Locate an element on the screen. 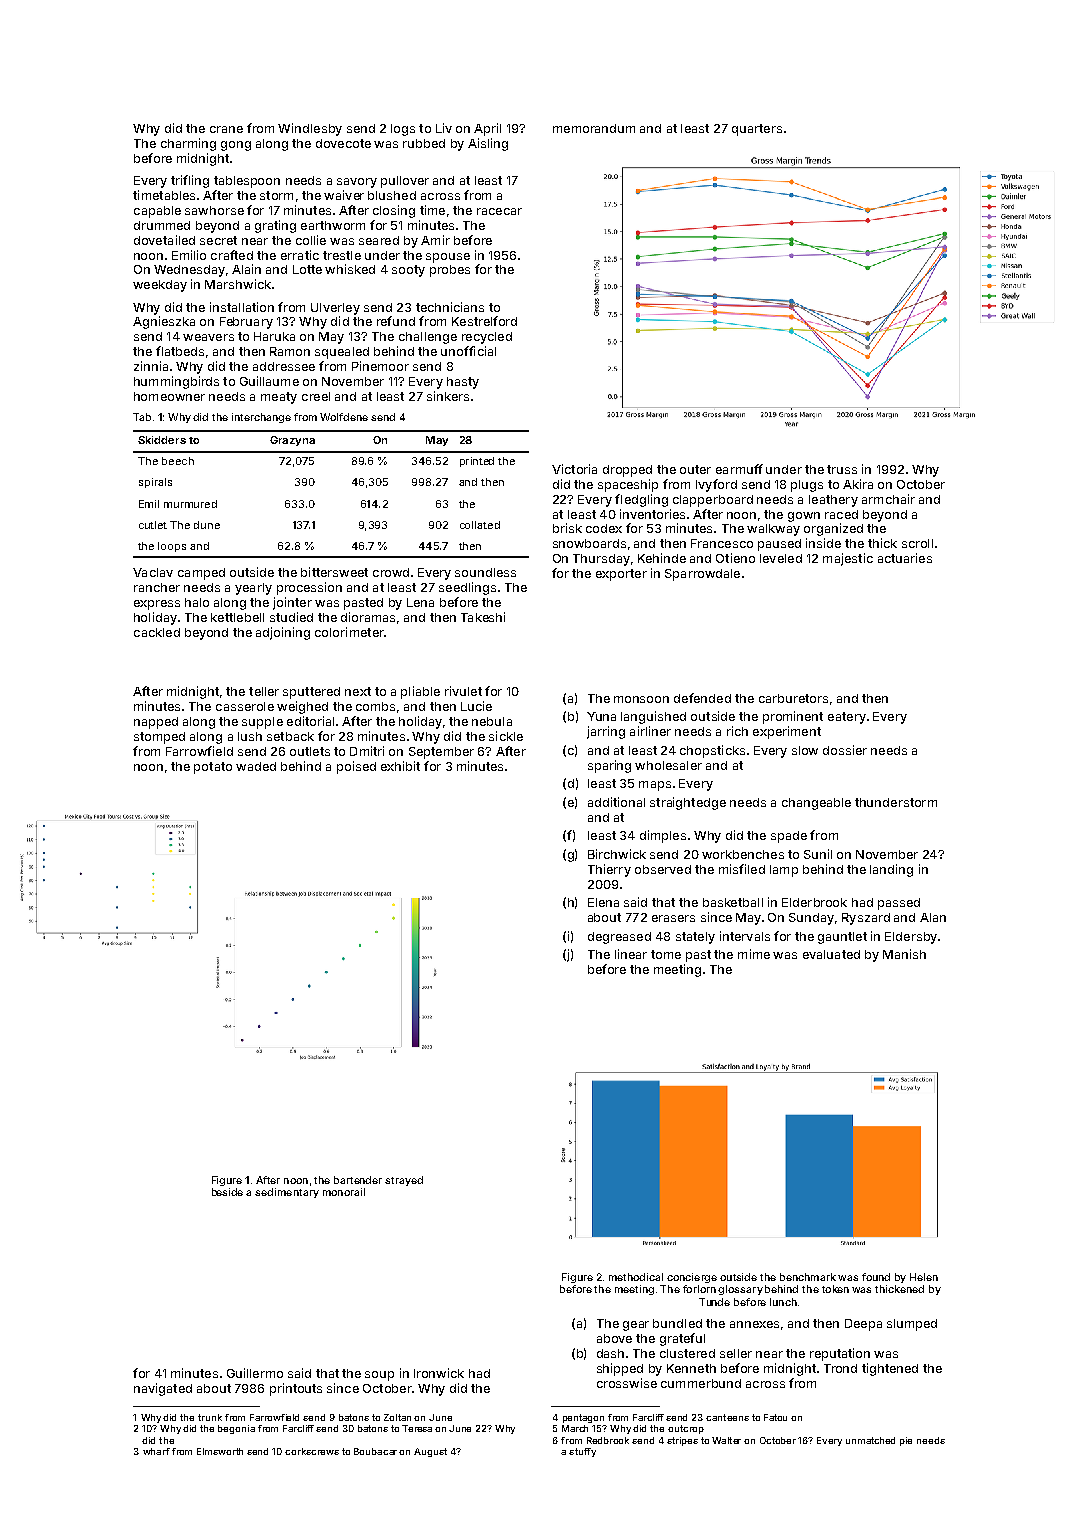 Image resolution: width=1081 pixels, height=1529 pixels. quarters is located at coordinates (757, 130).
